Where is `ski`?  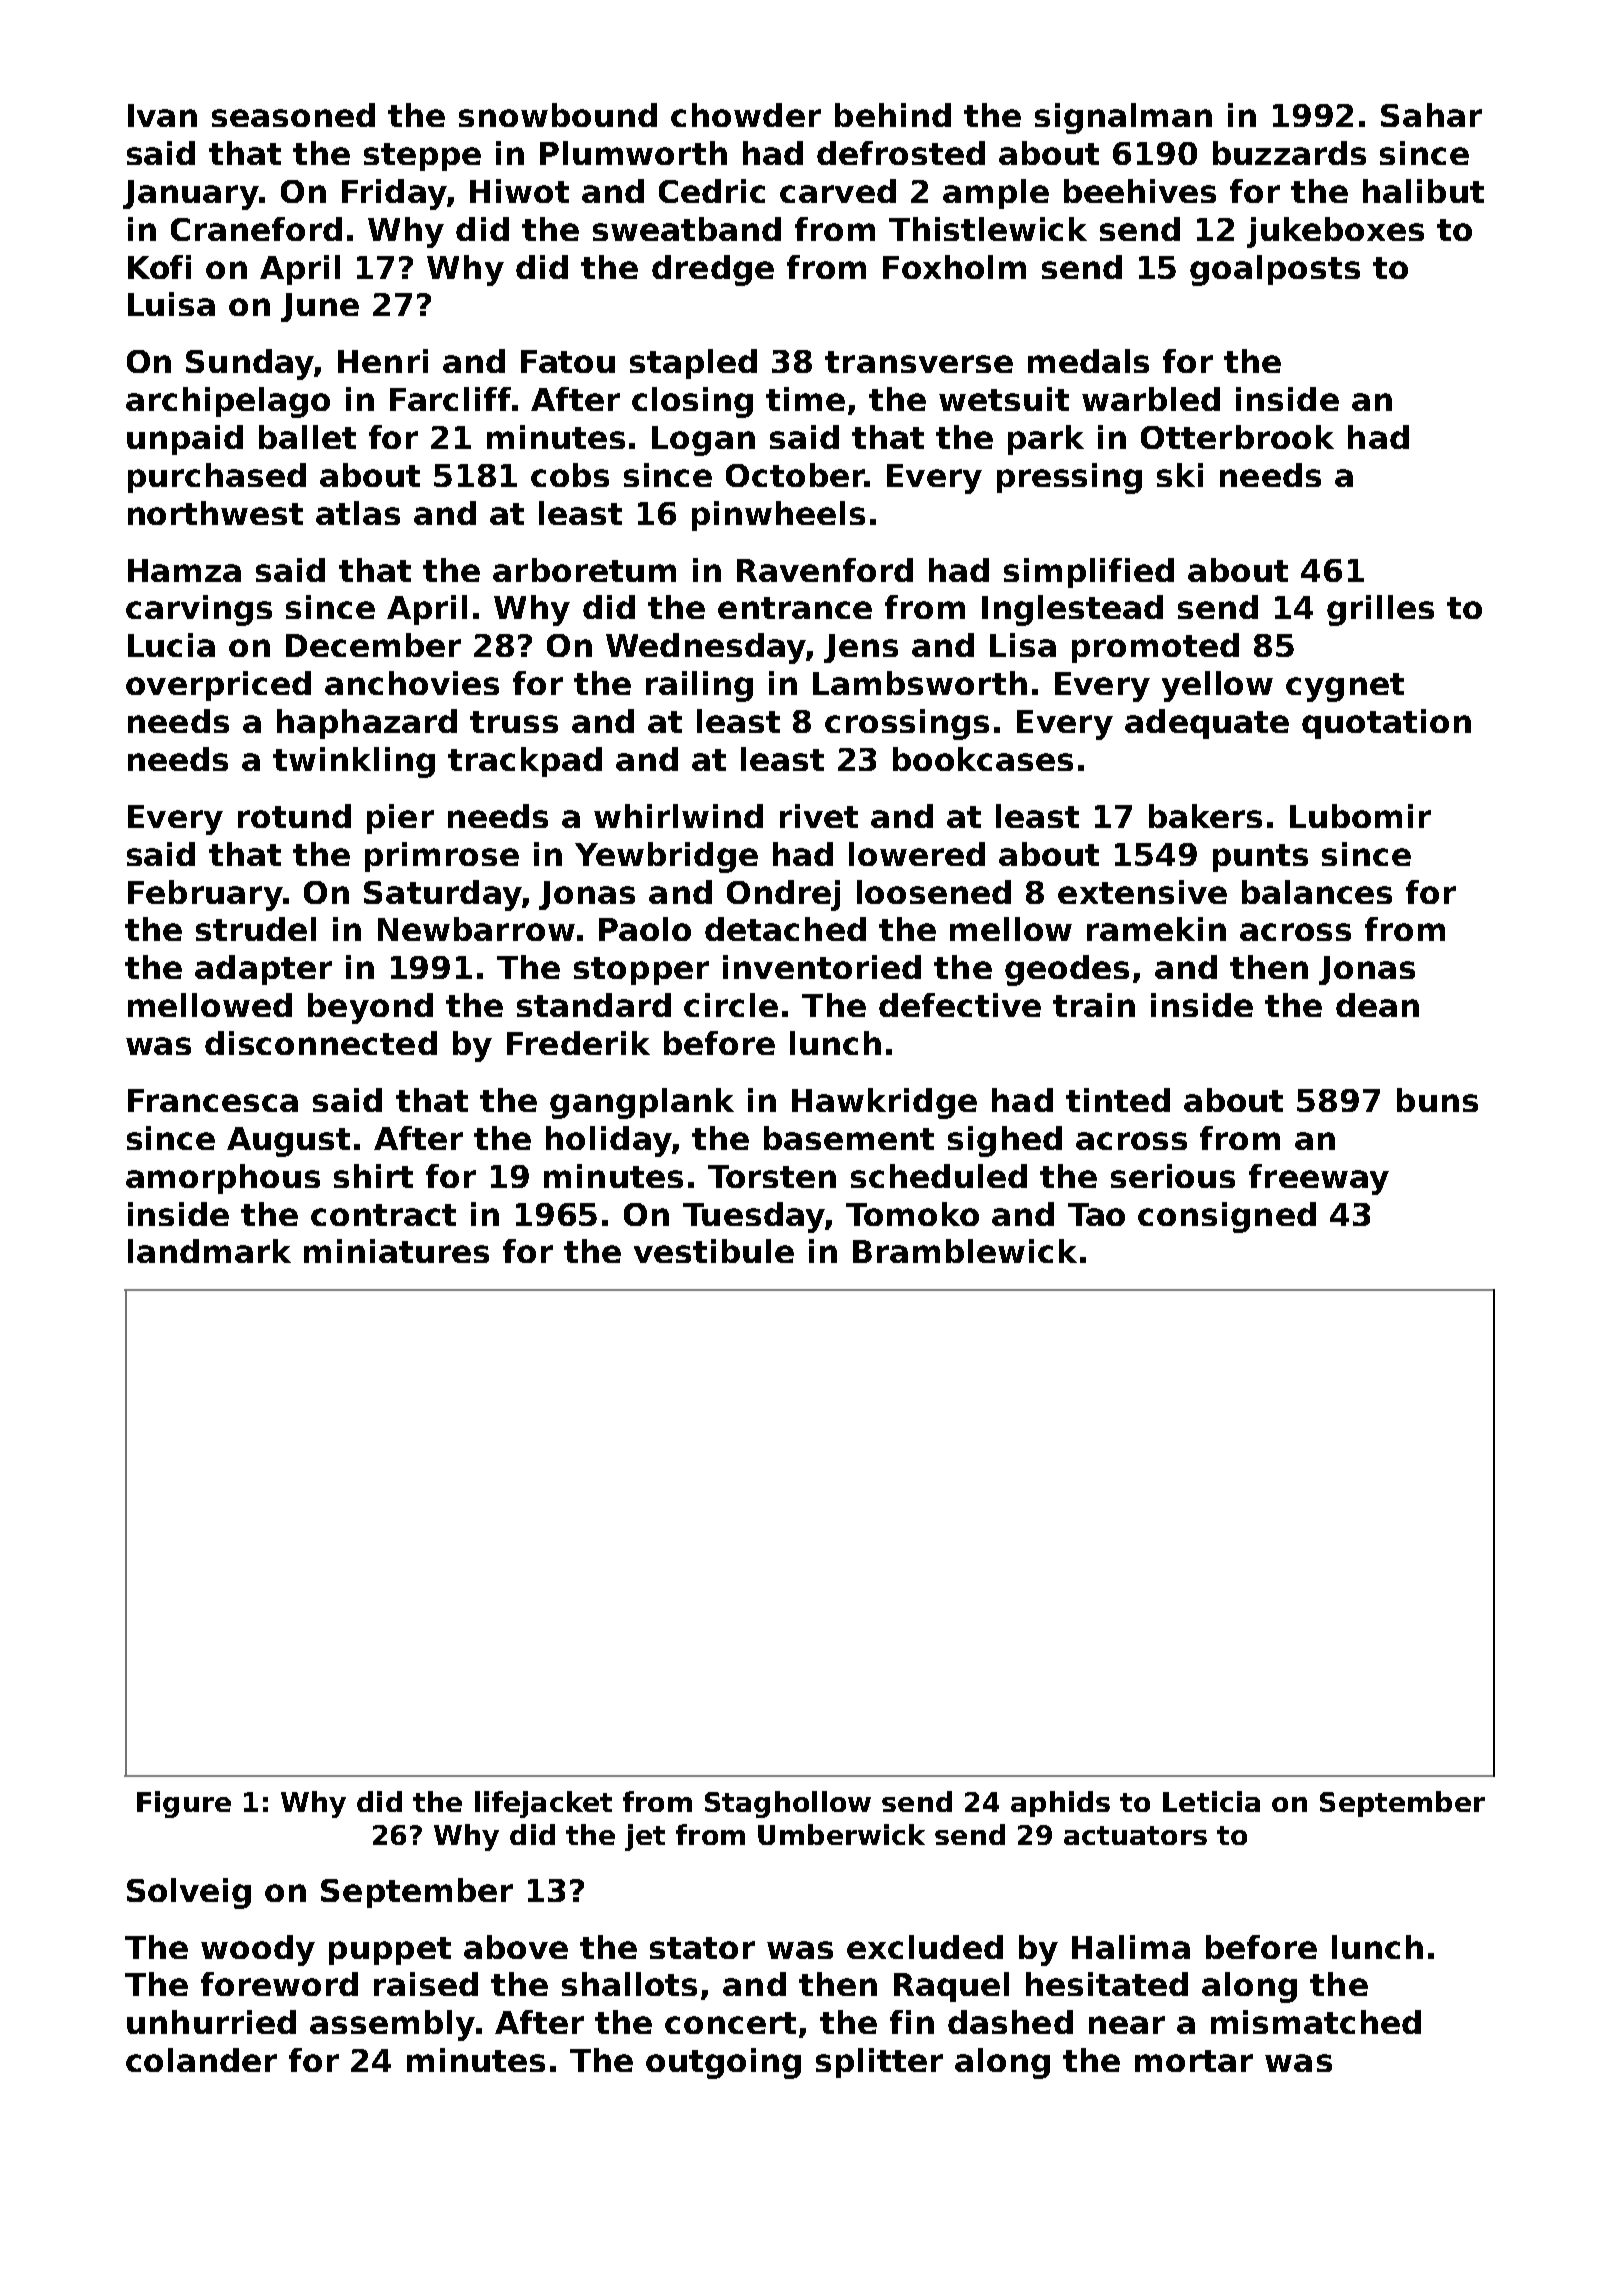
ski is located at coordinates (1180, 475).
